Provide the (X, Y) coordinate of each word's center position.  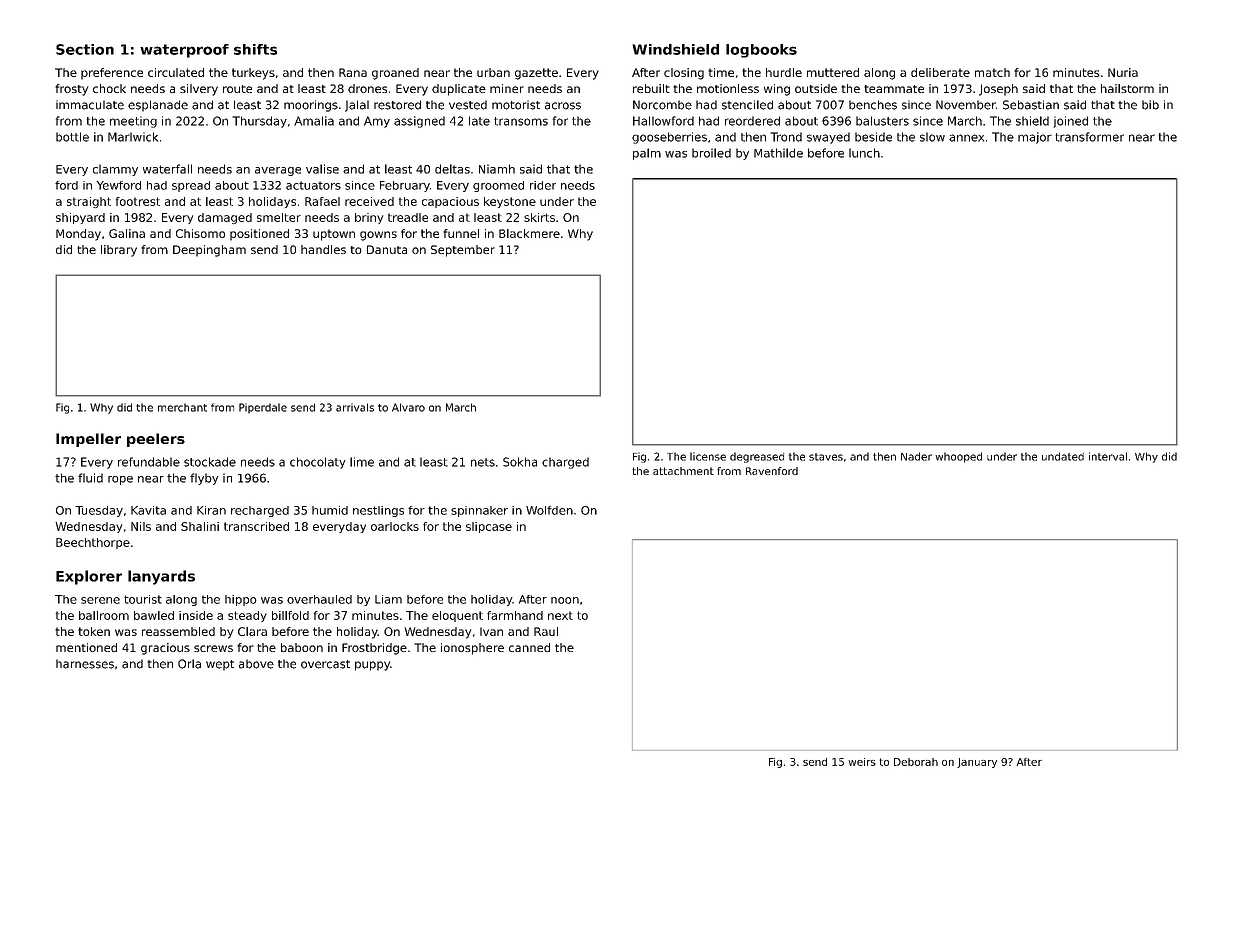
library (119, 251)
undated (1063, 456)
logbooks (761, 51)
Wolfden (549, 510)
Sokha (520, 462)
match (992, 72)
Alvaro (408, 407)
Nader (916, 456)
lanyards (161, 577)
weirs (862, 762)
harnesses (85, 664)
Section (85, 49)
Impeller (88, 440)
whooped (958, 457)
